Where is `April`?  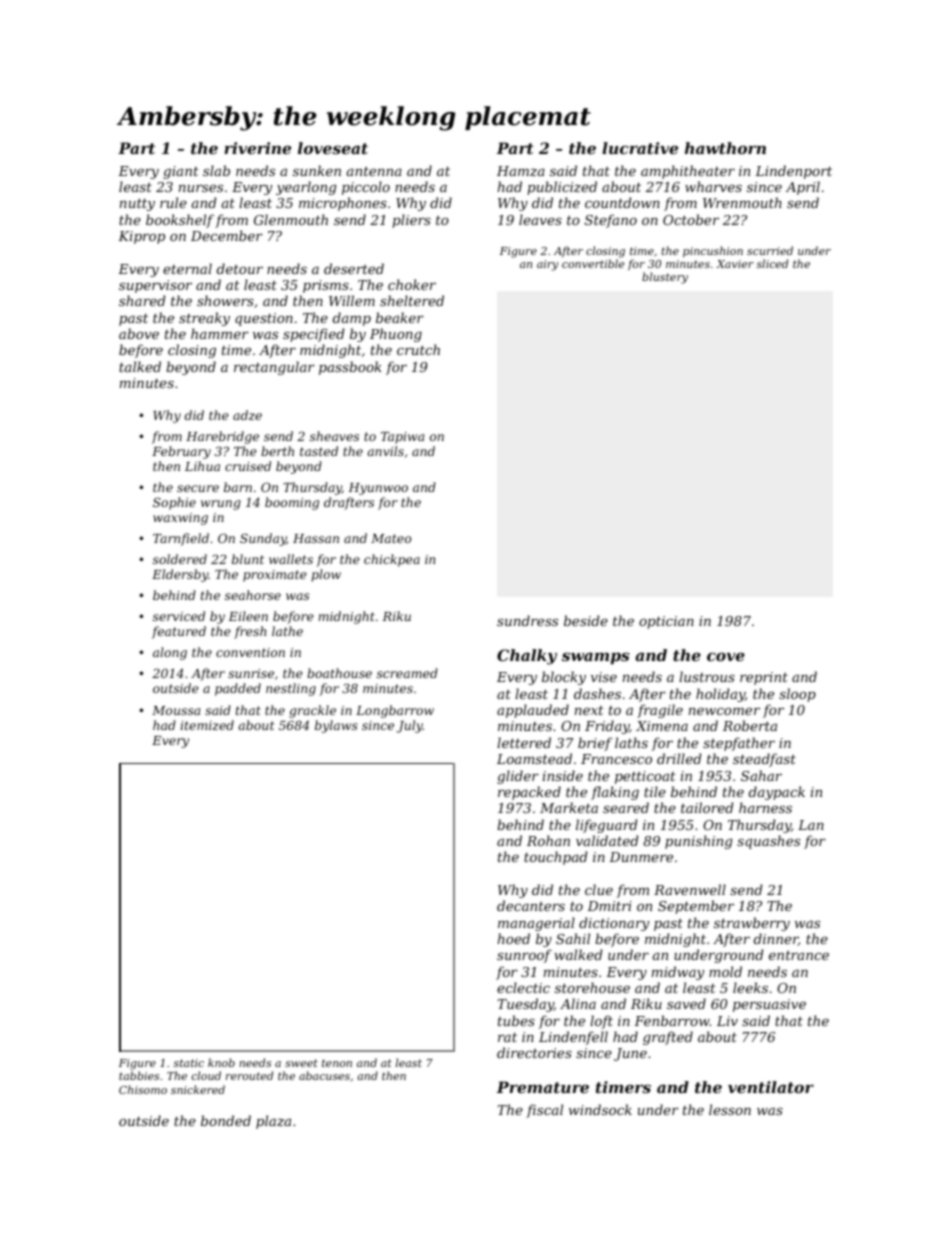
April is located at coordinates (803, 188).
